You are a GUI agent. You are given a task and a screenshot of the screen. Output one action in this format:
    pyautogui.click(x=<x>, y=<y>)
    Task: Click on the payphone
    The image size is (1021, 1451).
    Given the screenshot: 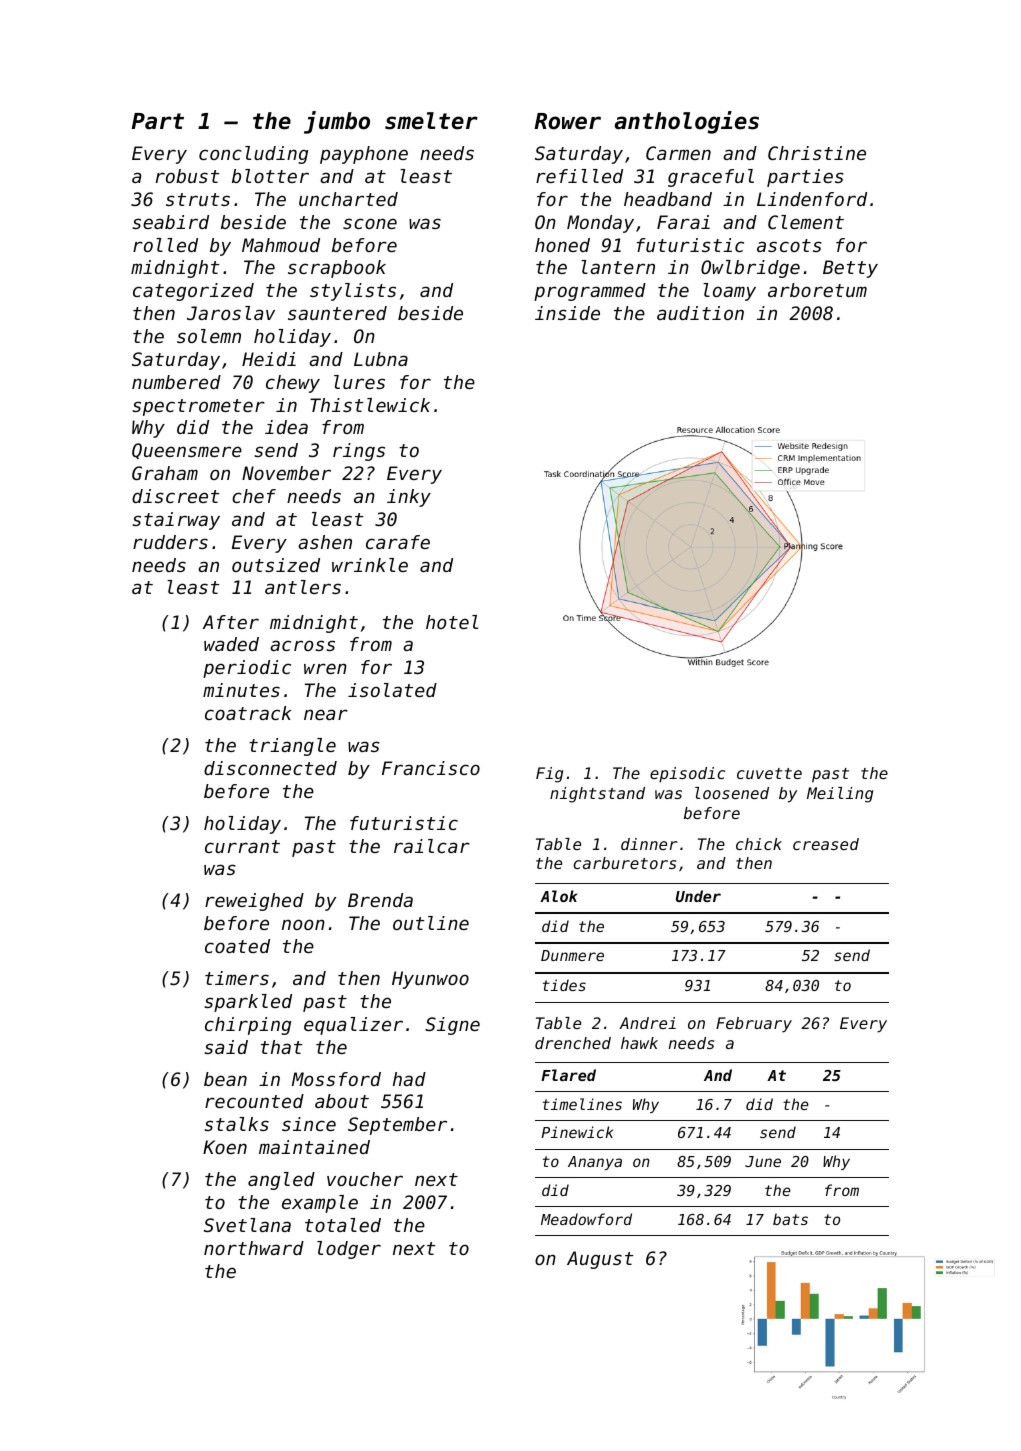 What is the action you would take?
    pyautogui.click(x=364, y=155)
